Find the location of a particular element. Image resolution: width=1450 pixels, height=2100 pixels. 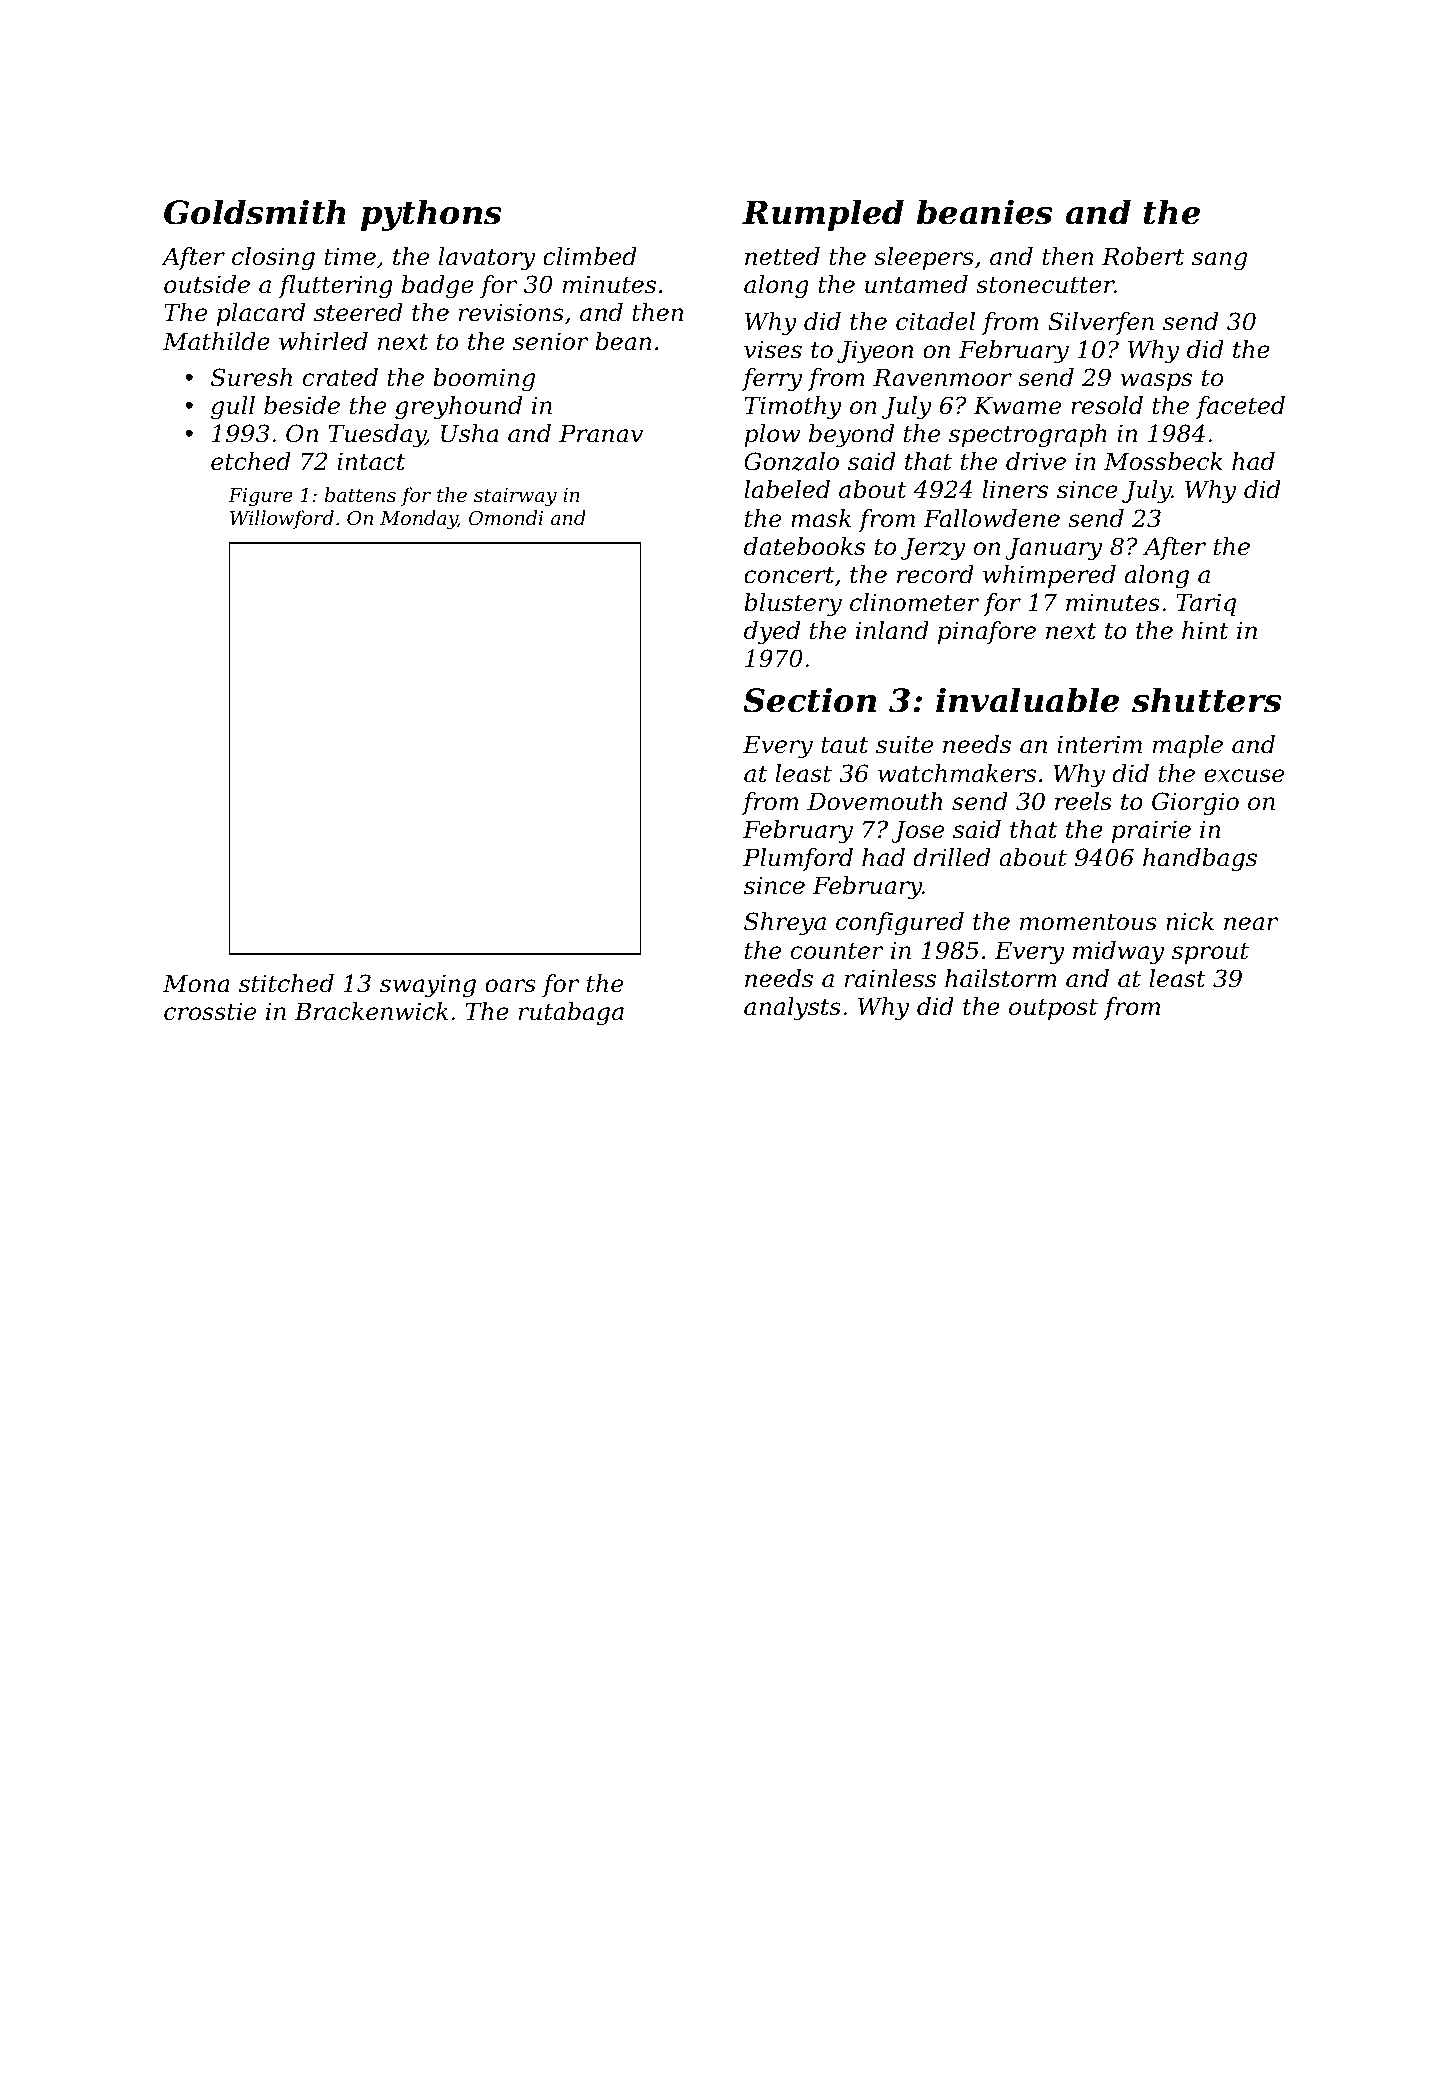

lavatory is located at coordinates (487, 258).
